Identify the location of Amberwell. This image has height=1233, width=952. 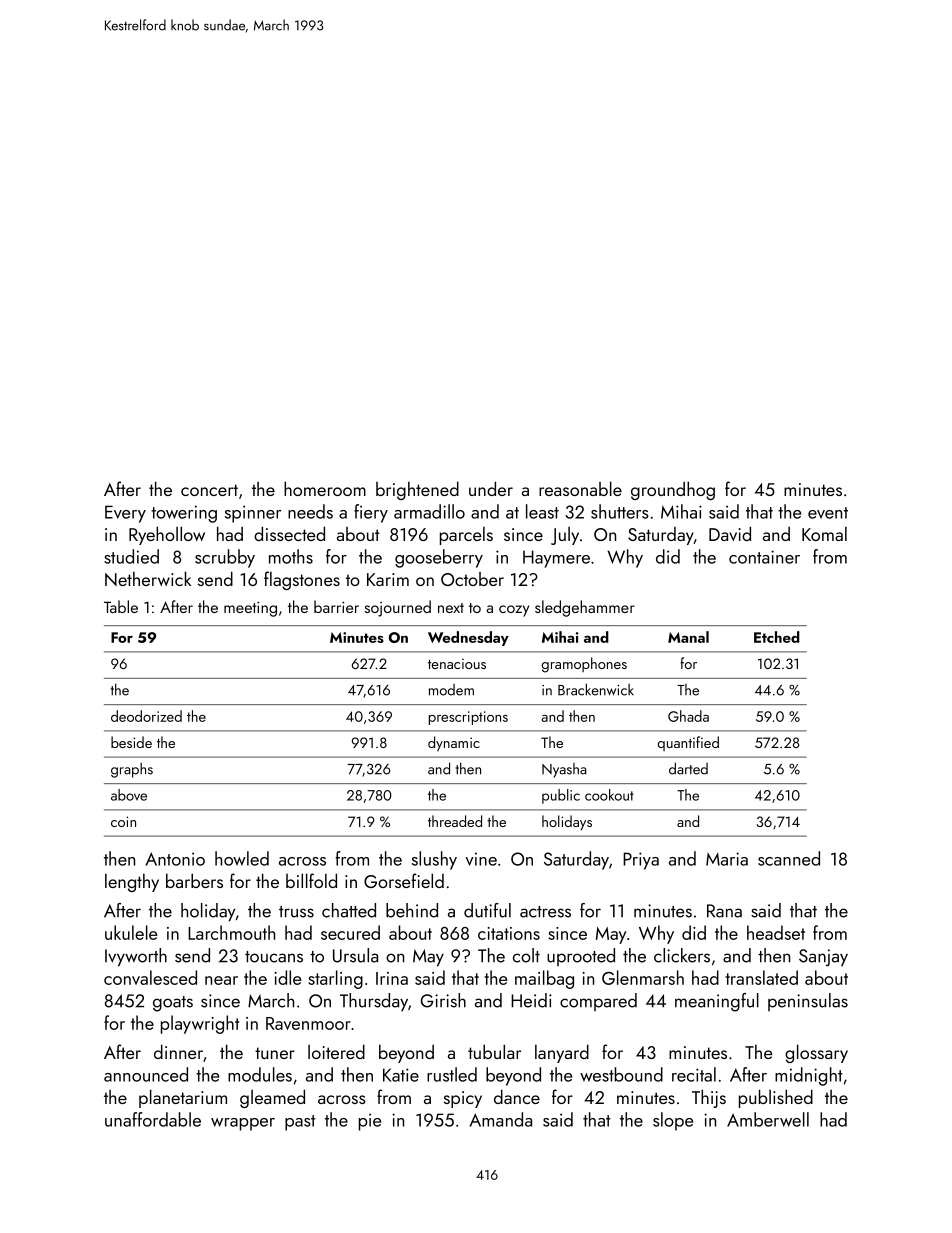
(768, 1119).
